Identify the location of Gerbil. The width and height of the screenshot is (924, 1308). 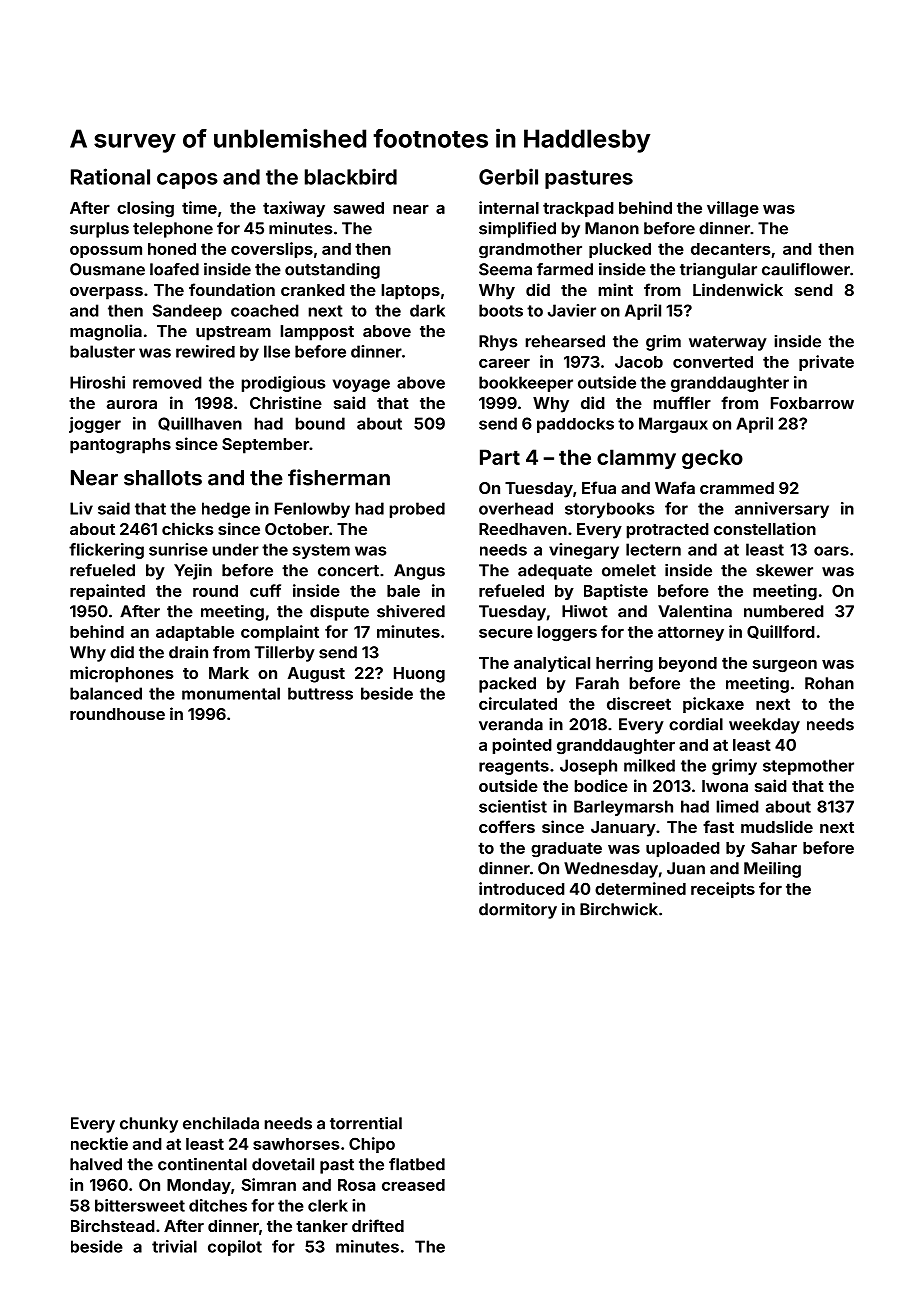
(508, 176).
